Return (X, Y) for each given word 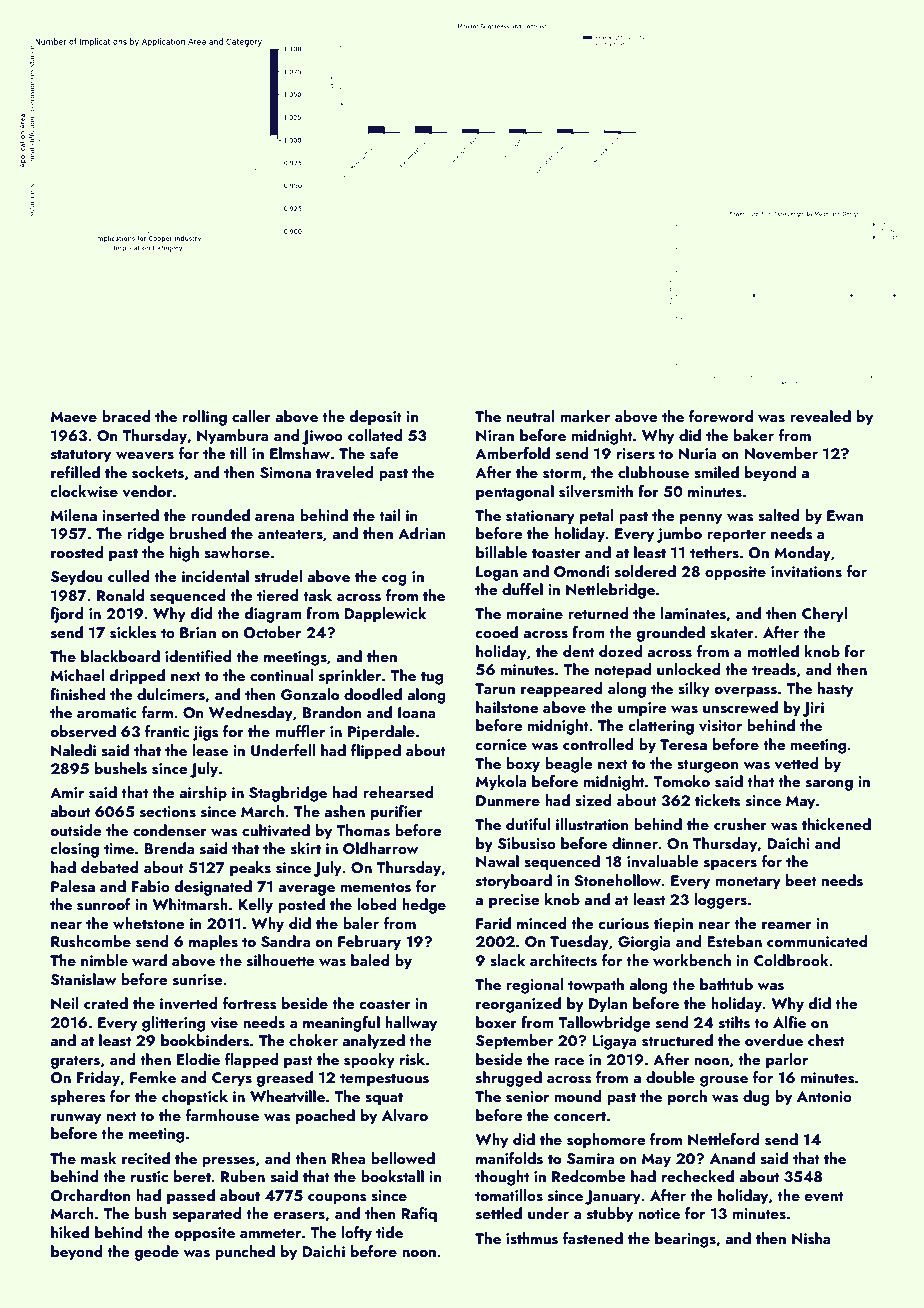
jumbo (679, 535)
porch (687, 1098)
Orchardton (90, 1195)
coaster (385, 1004)
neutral (530, 416)
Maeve (74, 417)
